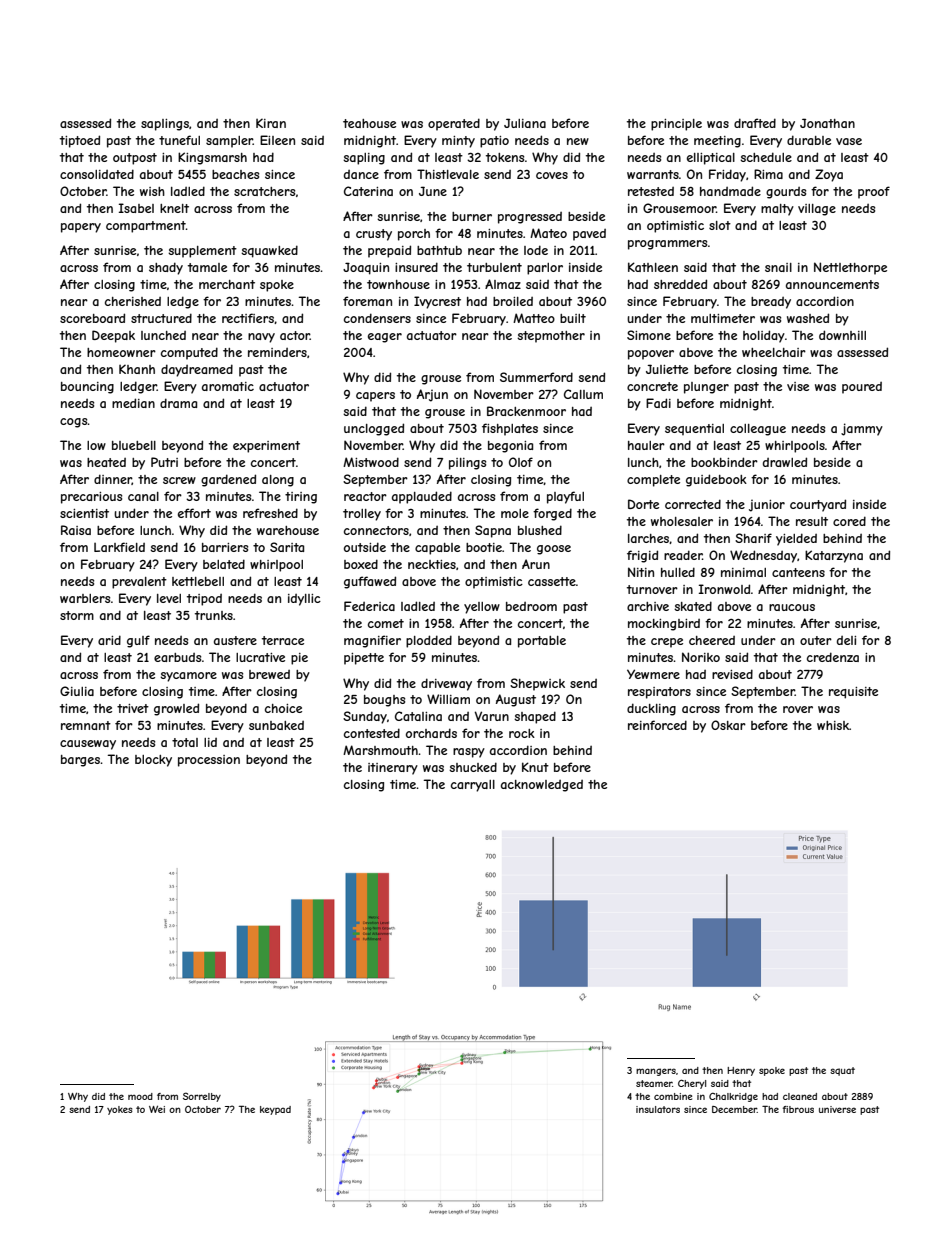 Image resolution: width=952 pixels, height=1233 pixels. What do you see at coordinates (212, 158) in the screenshot?
I see `Kingsmarsh` at bounding box center [212, 158].
